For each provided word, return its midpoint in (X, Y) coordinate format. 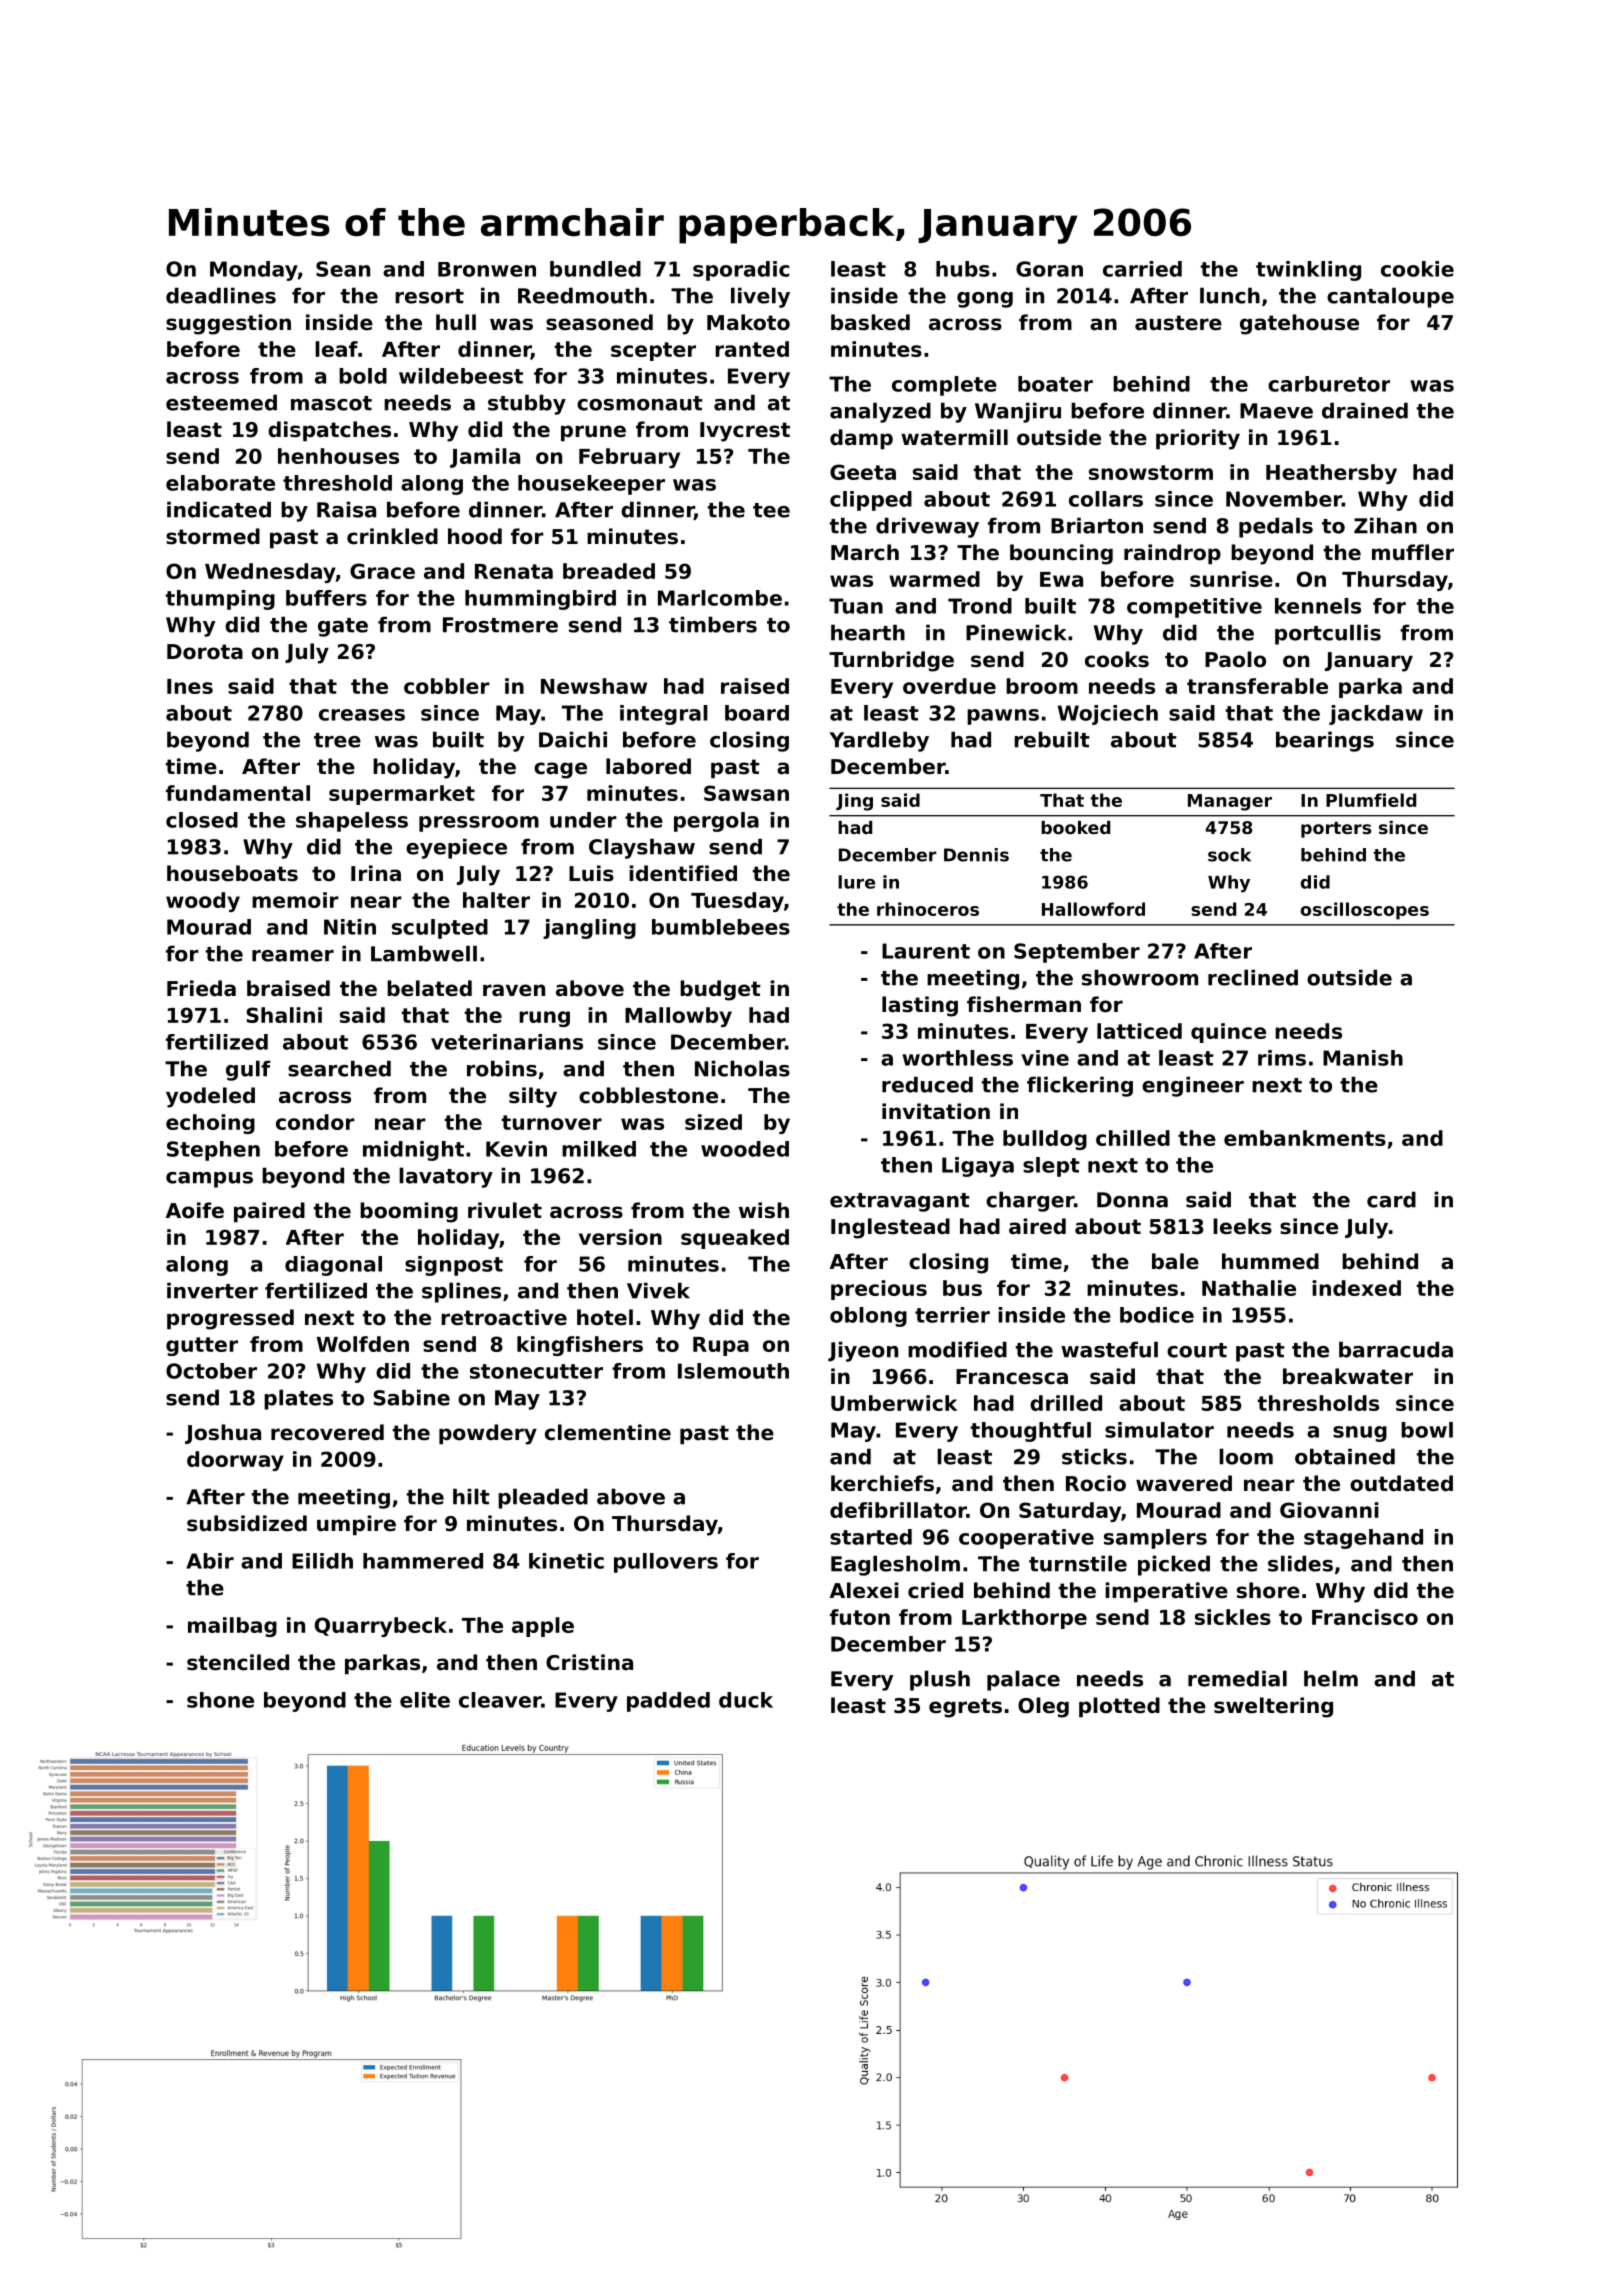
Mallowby (678, 1017)
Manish (1363, 1058)
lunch (1230, 295)
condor (315, 1122)
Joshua (223, 1434)
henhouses (338, 456)
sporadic (741, 271)
